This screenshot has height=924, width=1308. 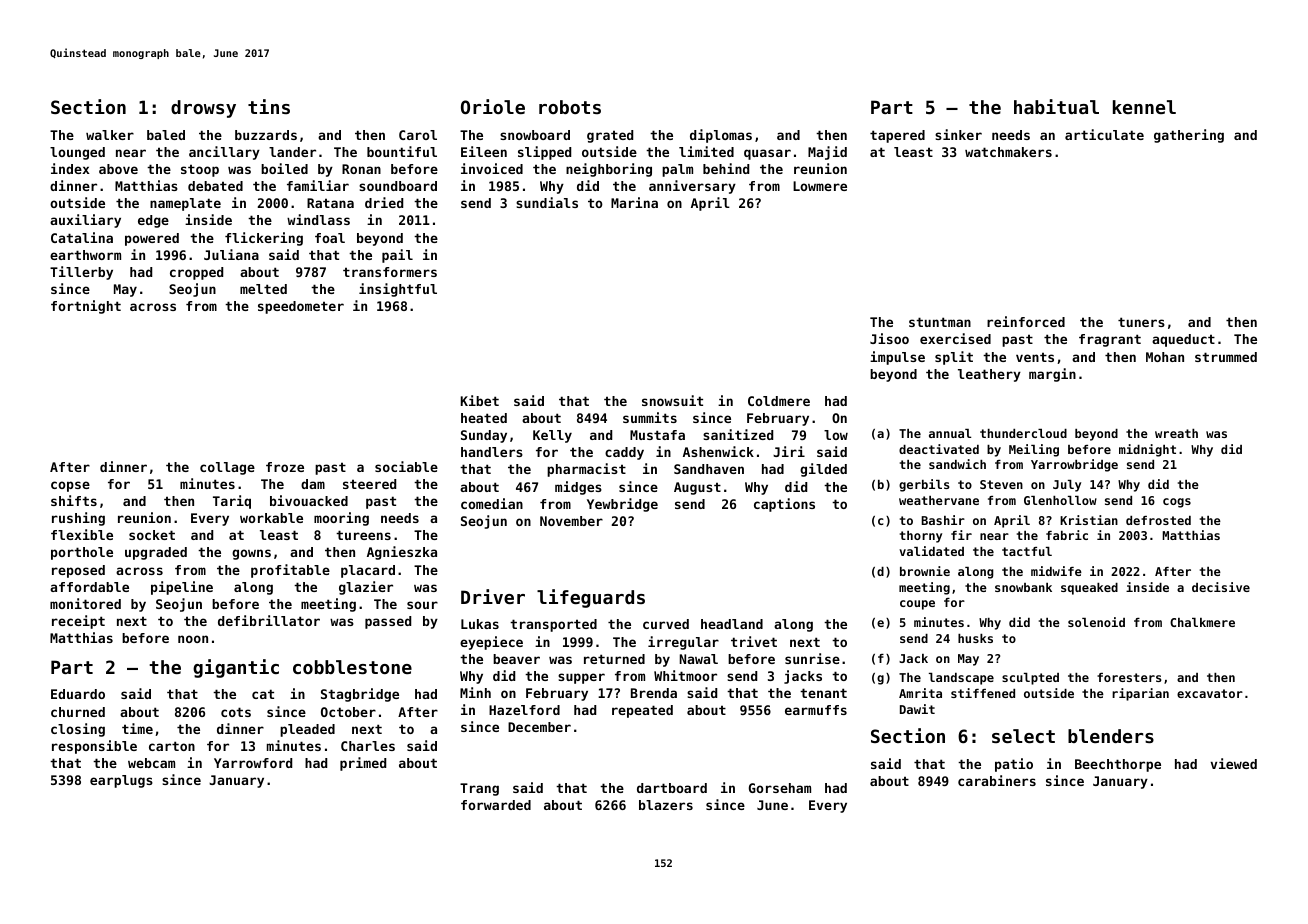 What do you see at coordinates (313, 484) in the screenshot?
I see `dam` at bounding box center [313, 484].
